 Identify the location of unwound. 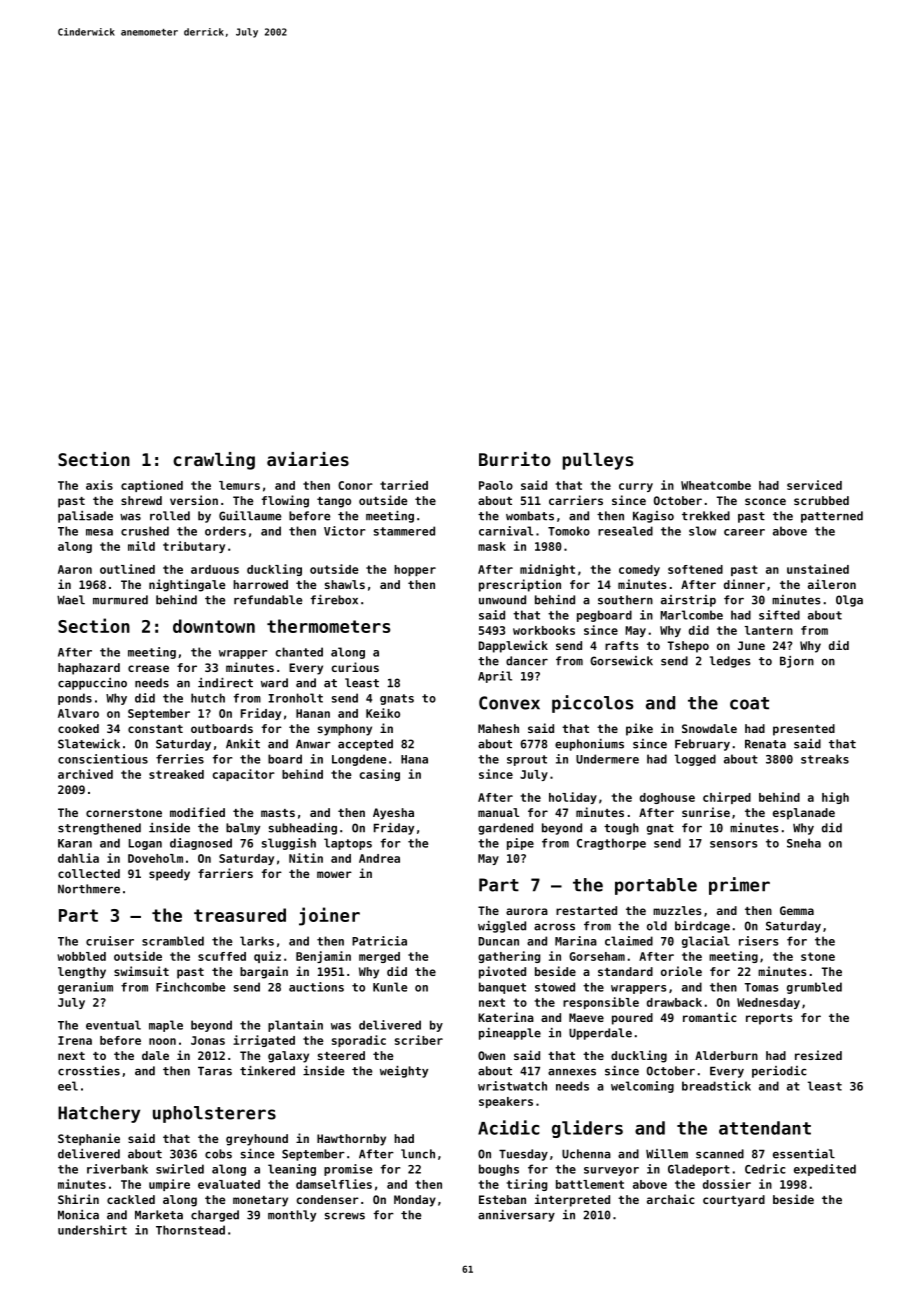
(502, 600).
